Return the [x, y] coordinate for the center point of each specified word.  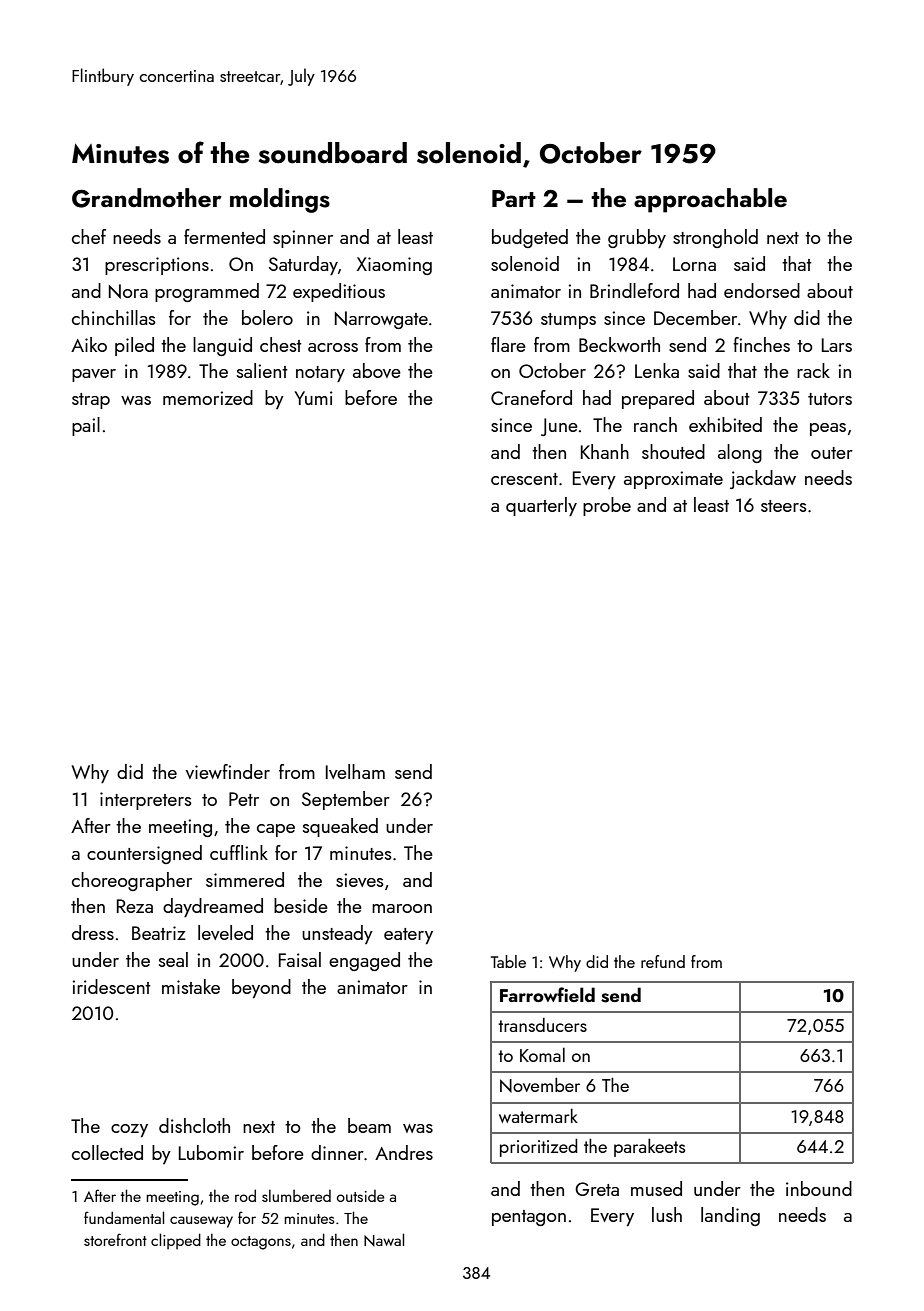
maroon [402, 908]
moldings [280, 200]
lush [667, 1214]
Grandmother [147, 198]
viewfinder [228, 771]
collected [107, 1152]
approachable [710, 200]
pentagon [529, 1218]
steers [784, 506]
